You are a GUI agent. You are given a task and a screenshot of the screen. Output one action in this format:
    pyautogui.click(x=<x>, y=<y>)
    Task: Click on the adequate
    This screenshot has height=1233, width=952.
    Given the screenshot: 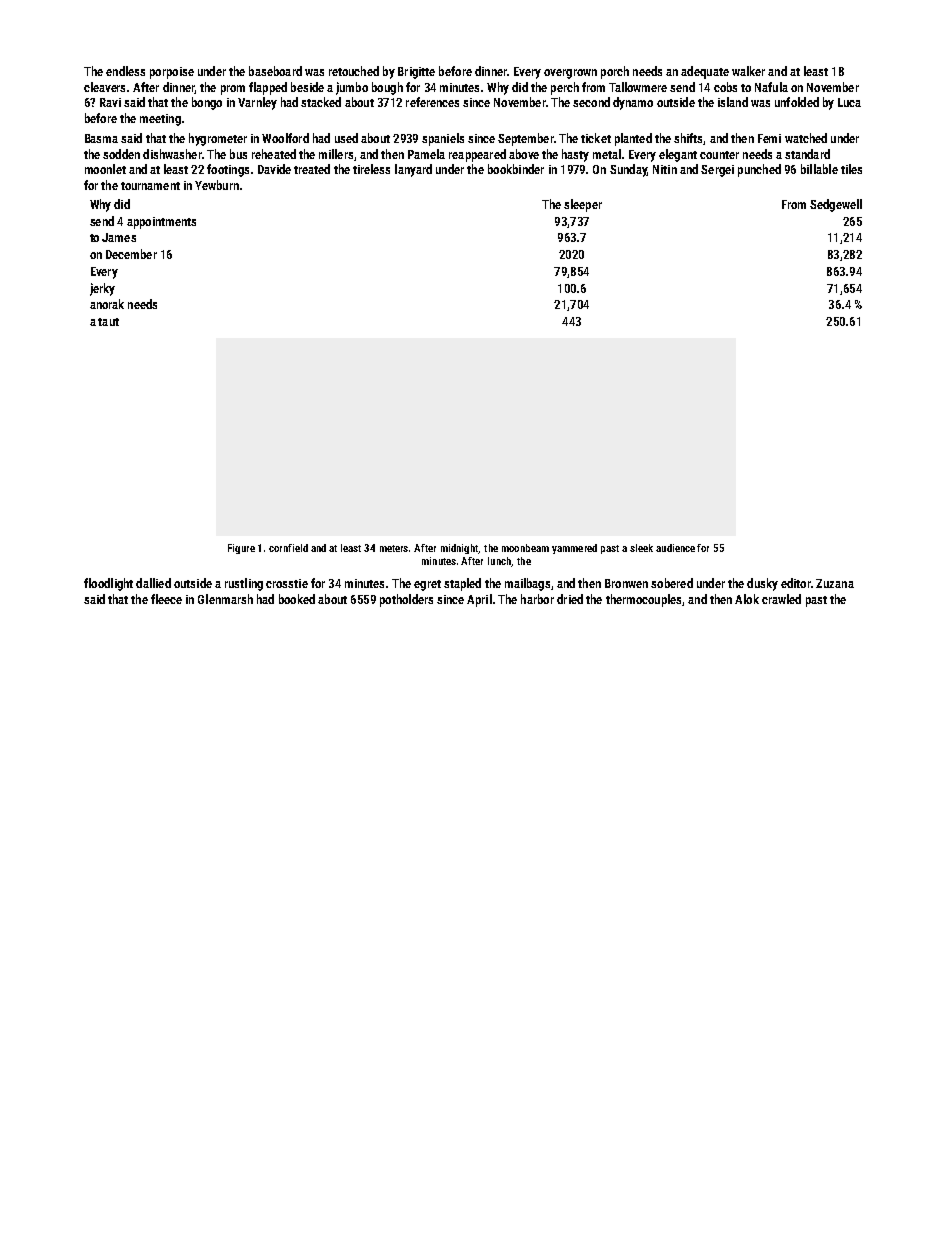 What is the action you would take?
    pyautogui.click(x=705, y=72)
